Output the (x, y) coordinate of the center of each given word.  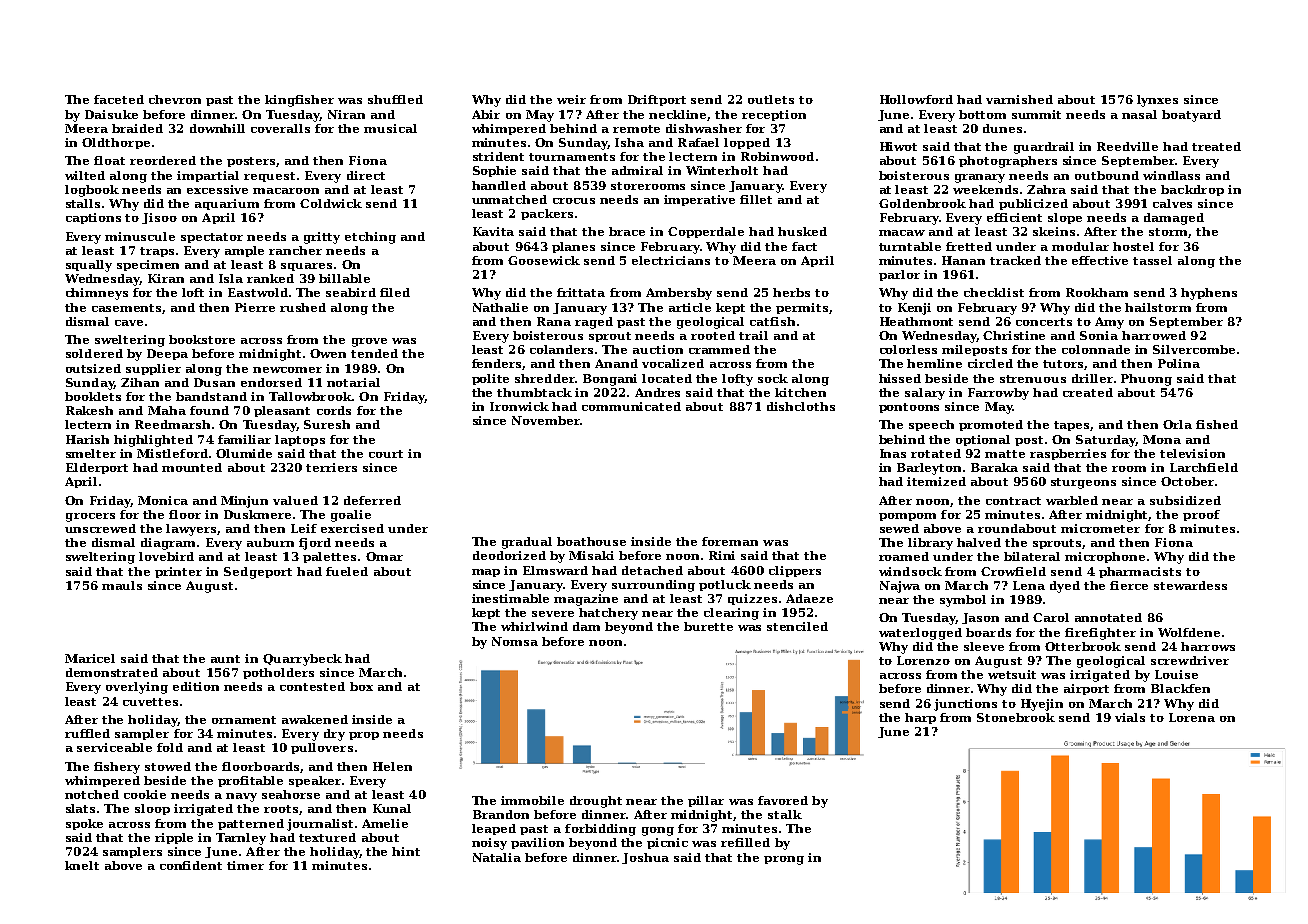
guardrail (1044, 148)
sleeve (984, 646)
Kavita (493, 231)
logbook (92, 191)
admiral (637, 170)
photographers (1008, 162)
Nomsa (515, 641)
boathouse (591, 541)
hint (406, 851)
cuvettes (150, 702)
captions (93, 218)
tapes (1072, 426)
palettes (329, 557)
